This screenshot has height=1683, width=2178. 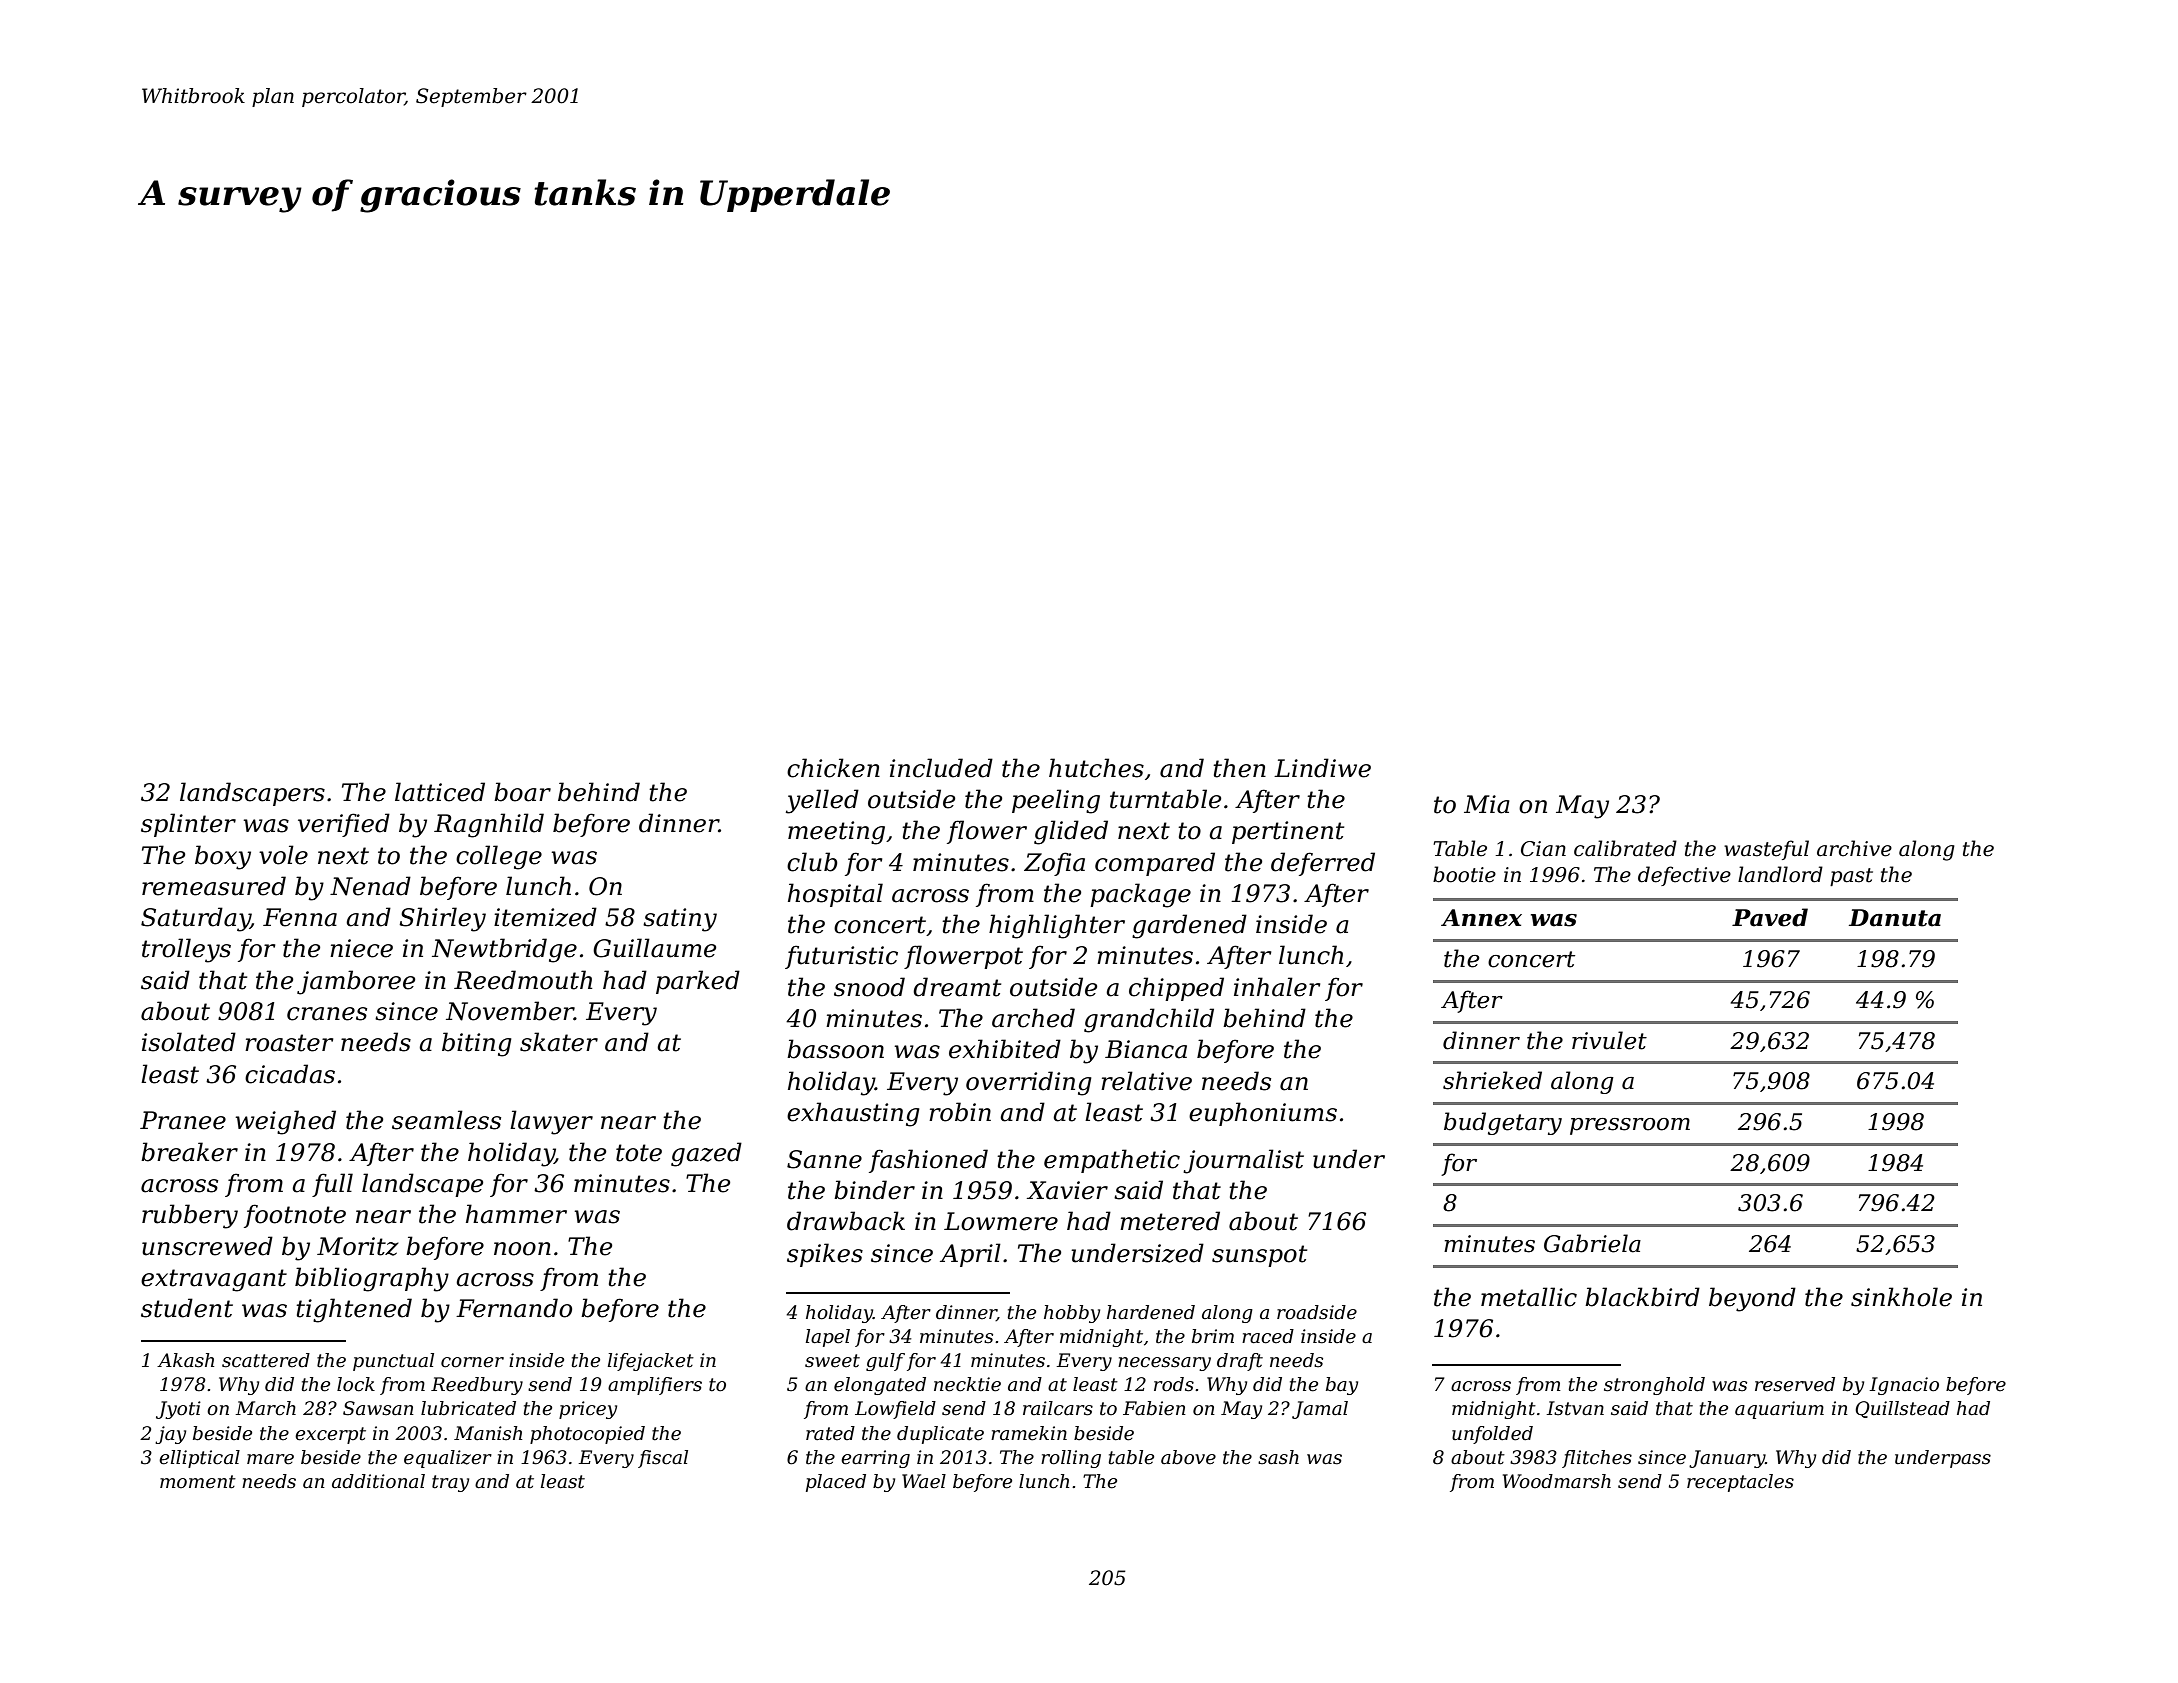 I want to click on Fernando, so click(x=514, y=1308).
